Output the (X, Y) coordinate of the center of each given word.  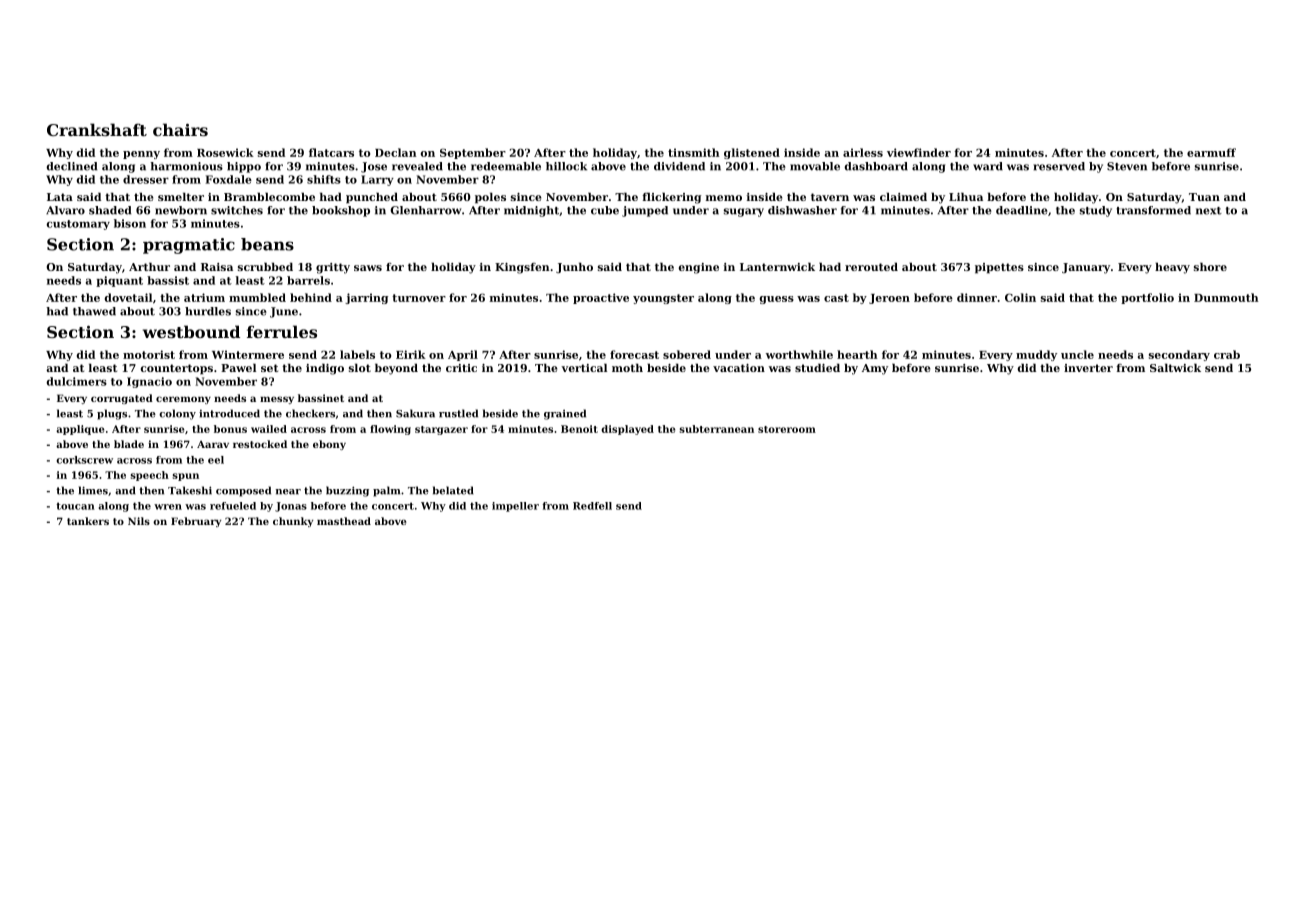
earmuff (1211, 152)
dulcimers (76, 381)
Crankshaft (97, 129)
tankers (88, 521)
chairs (180, 129)
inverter (1088, 368)
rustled (458, 413)
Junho (574, 267)
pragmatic (189, 246)
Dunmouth (1226, 297)
